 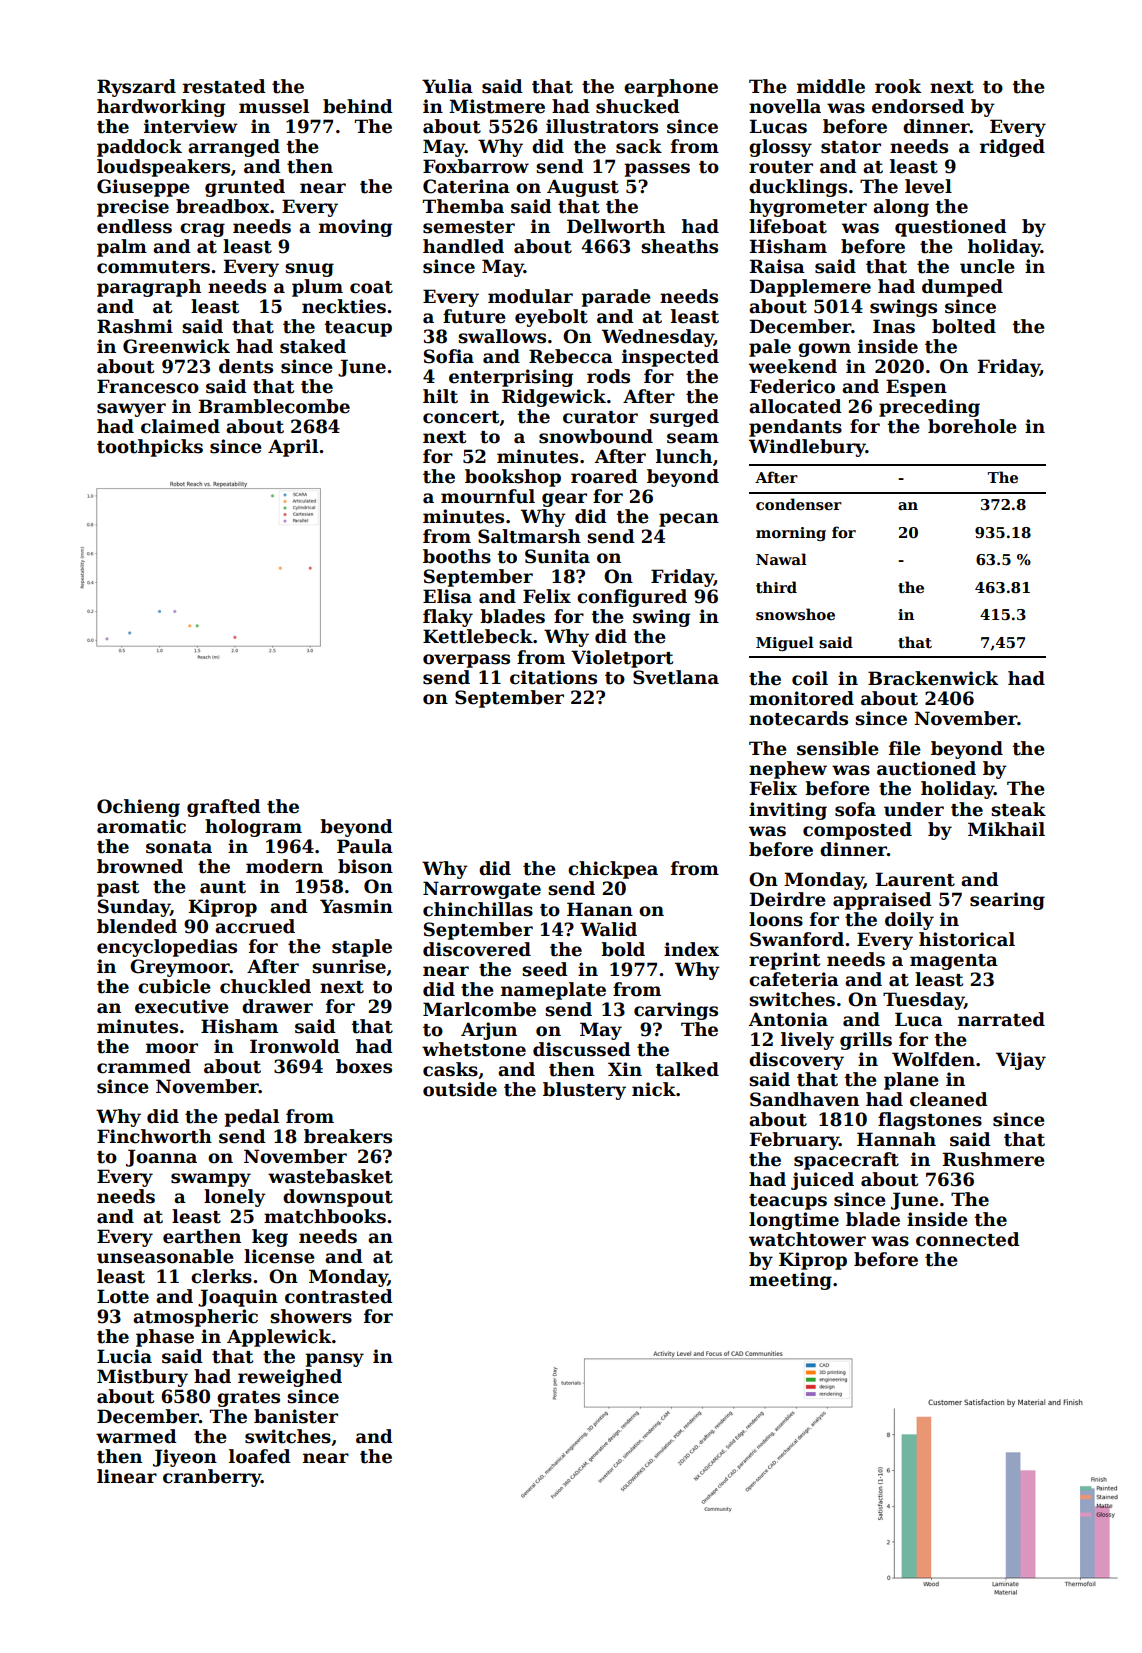 I want to click on past, so click(x=118, y=889).
